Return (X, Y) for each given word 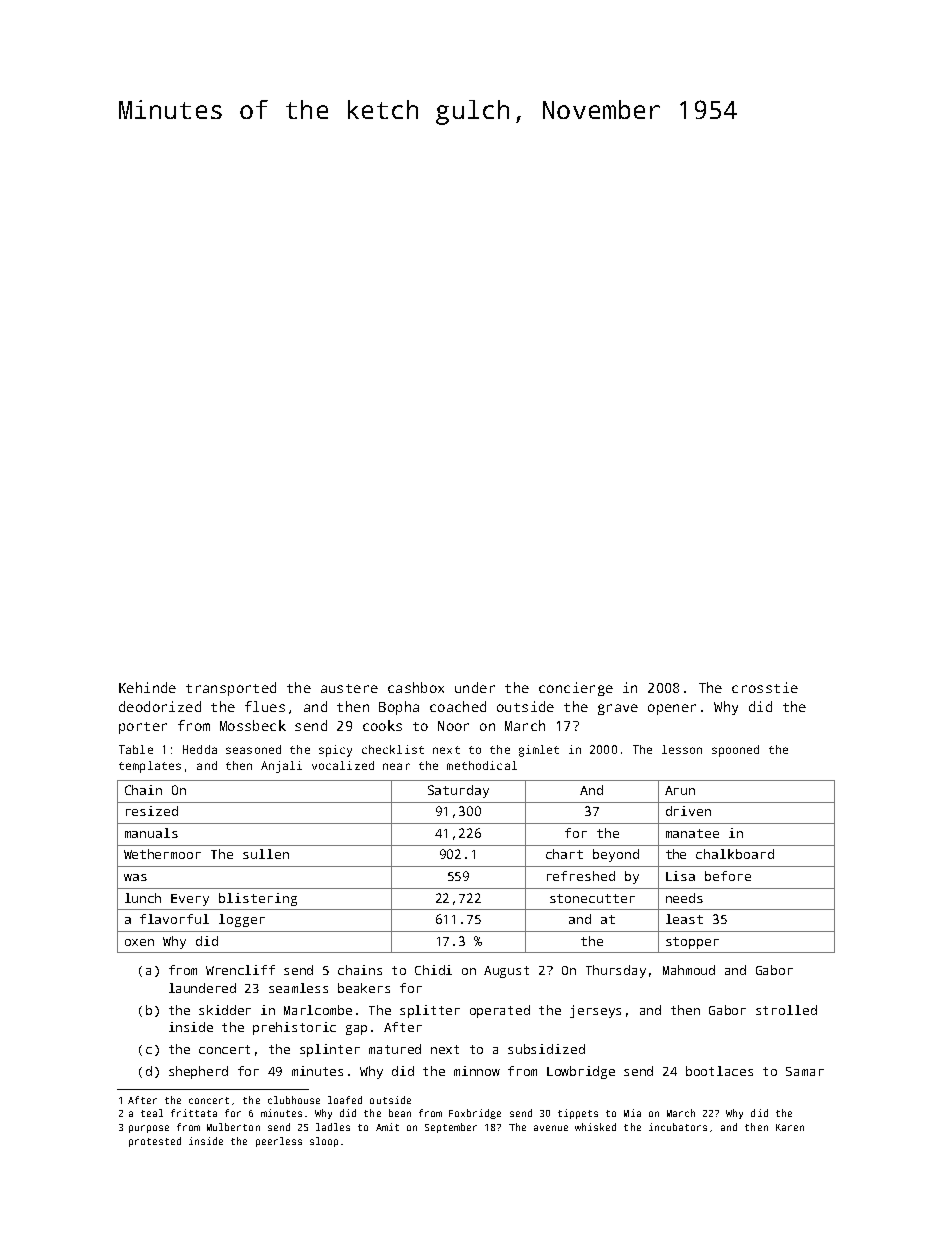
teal (152, 1113)
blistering (258, 899)
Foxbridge (475, 1114)
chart (564, 854)
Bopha (399, 708)
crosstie (765, 687)
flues (265, 706)
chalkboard (735, 854)
